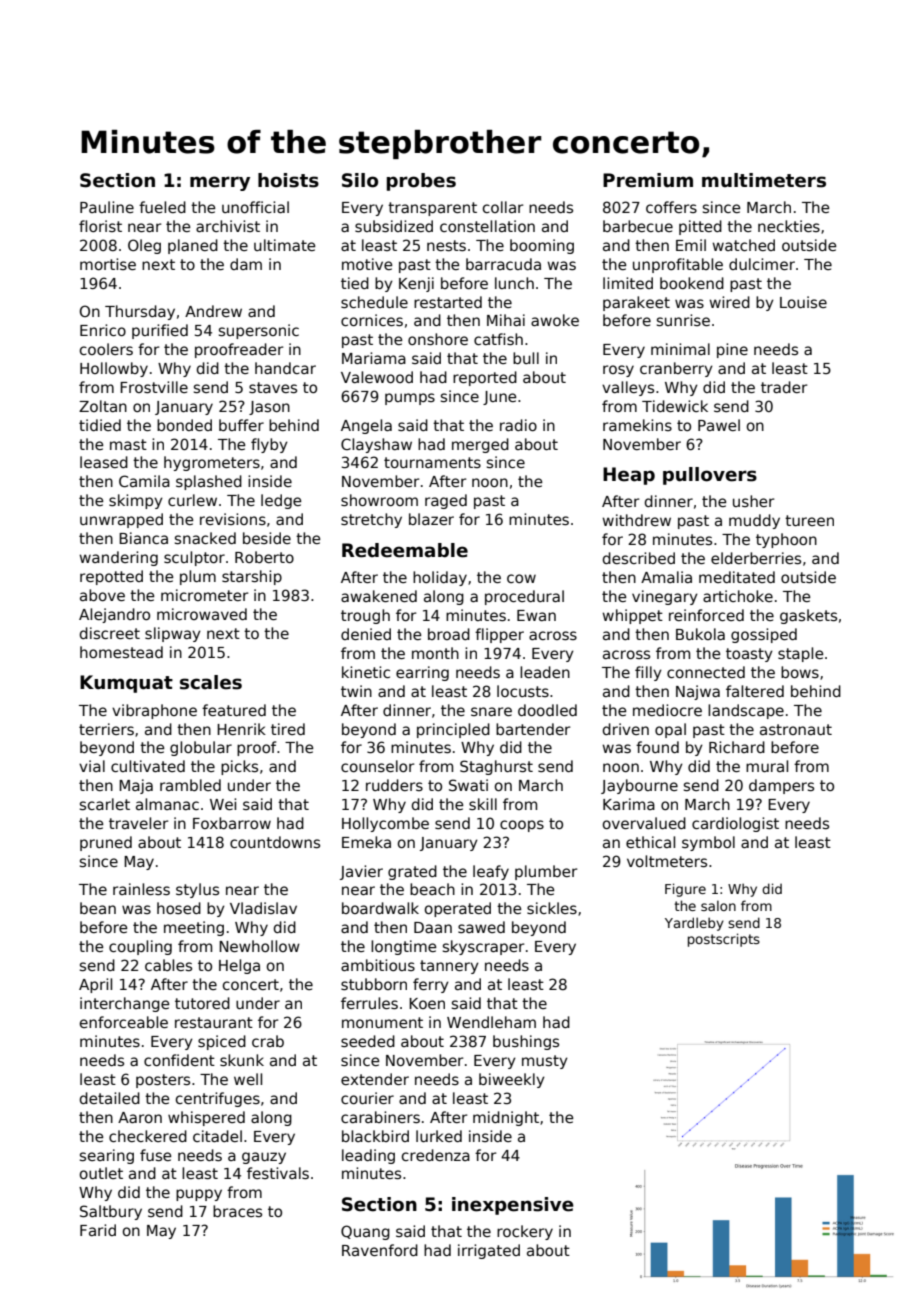 The height and width of the image is (1308, 924). I want to click on planed, so click(193, 246).
